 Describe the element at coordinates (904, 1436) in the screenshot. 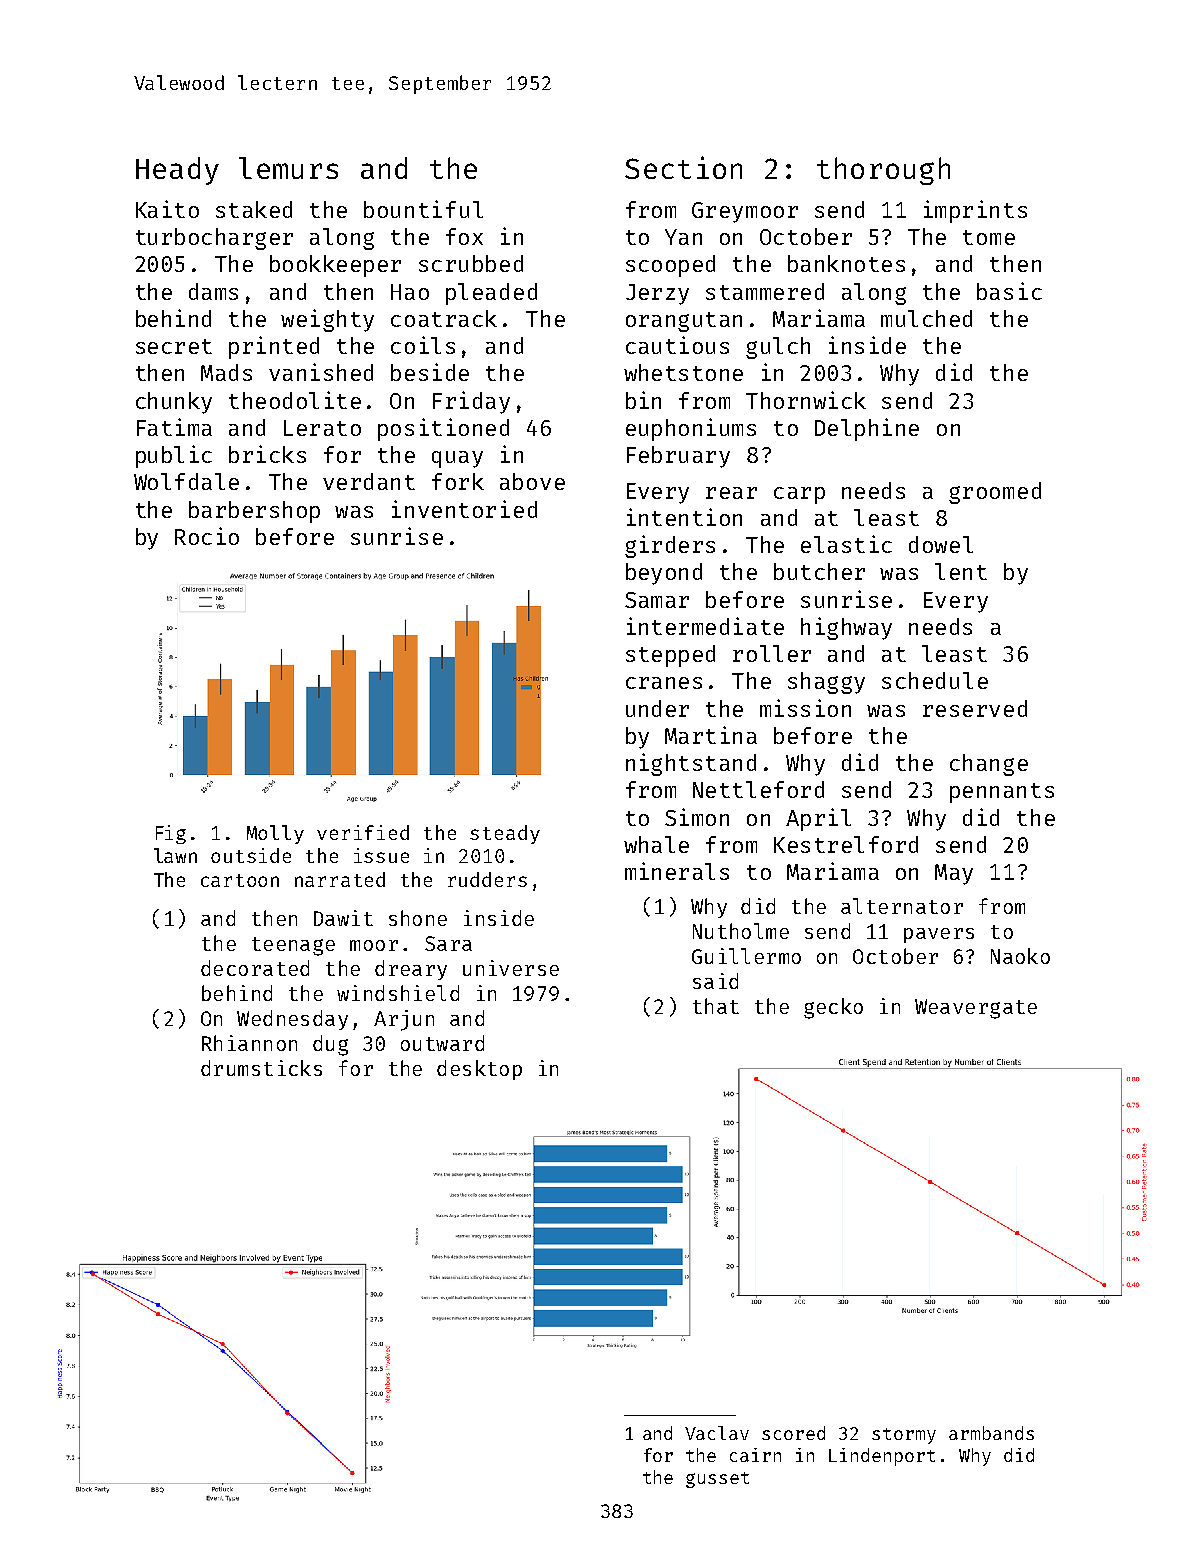

I see `stormy` at that location.
